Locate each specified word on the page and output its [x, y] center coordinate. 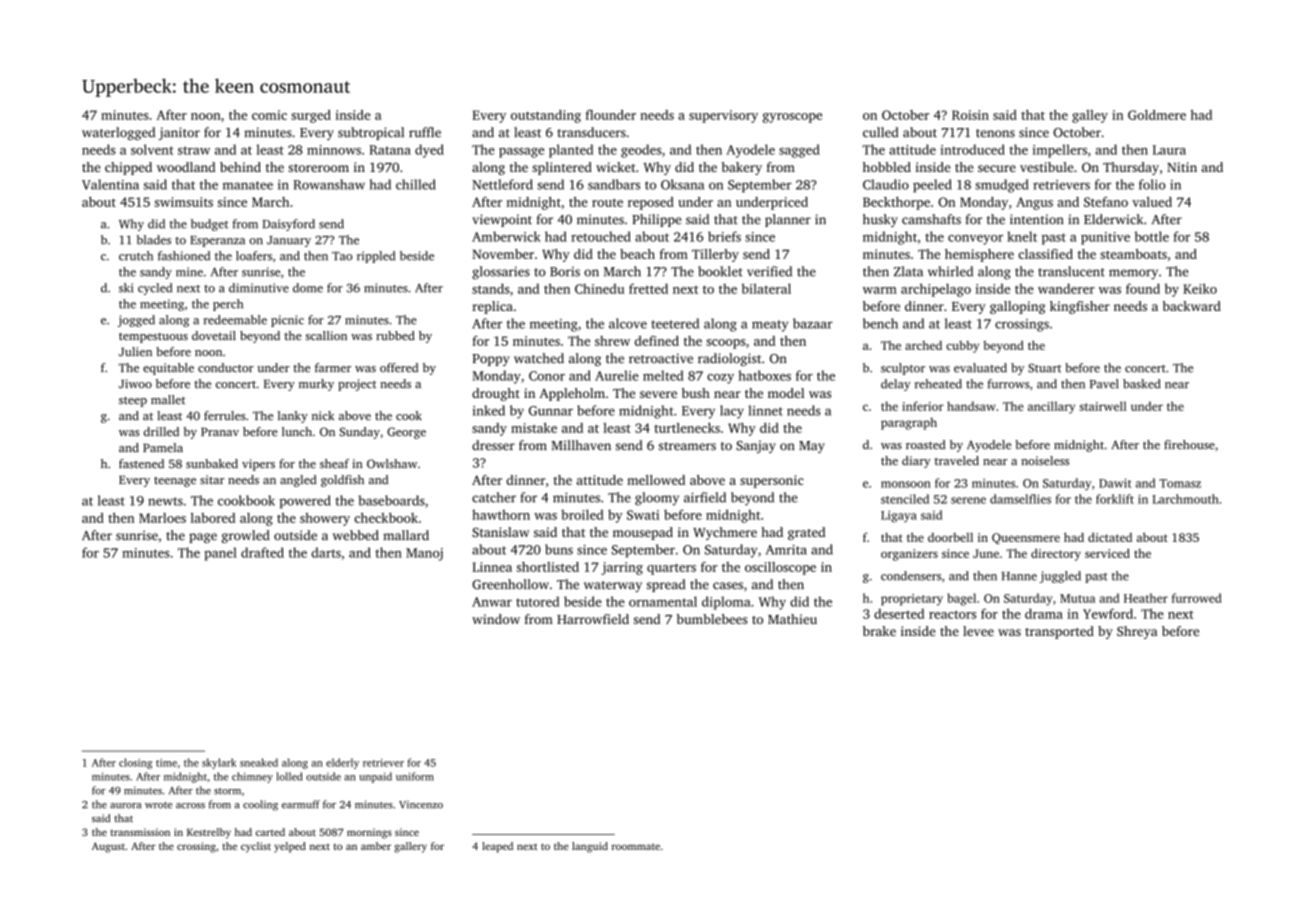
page [203, 538]
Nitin [1182, 167]
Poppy [491, 360]
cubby [962, 347]
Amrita [786, 550]
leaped [497, 847]
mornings [369, 833]
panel [220, 554]
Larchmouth [1185, 499]
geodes [641, 151]
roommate [636, 847]
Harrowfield [593, 619]
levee [978, 631]
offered [399, 368]
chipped [128, 168]
